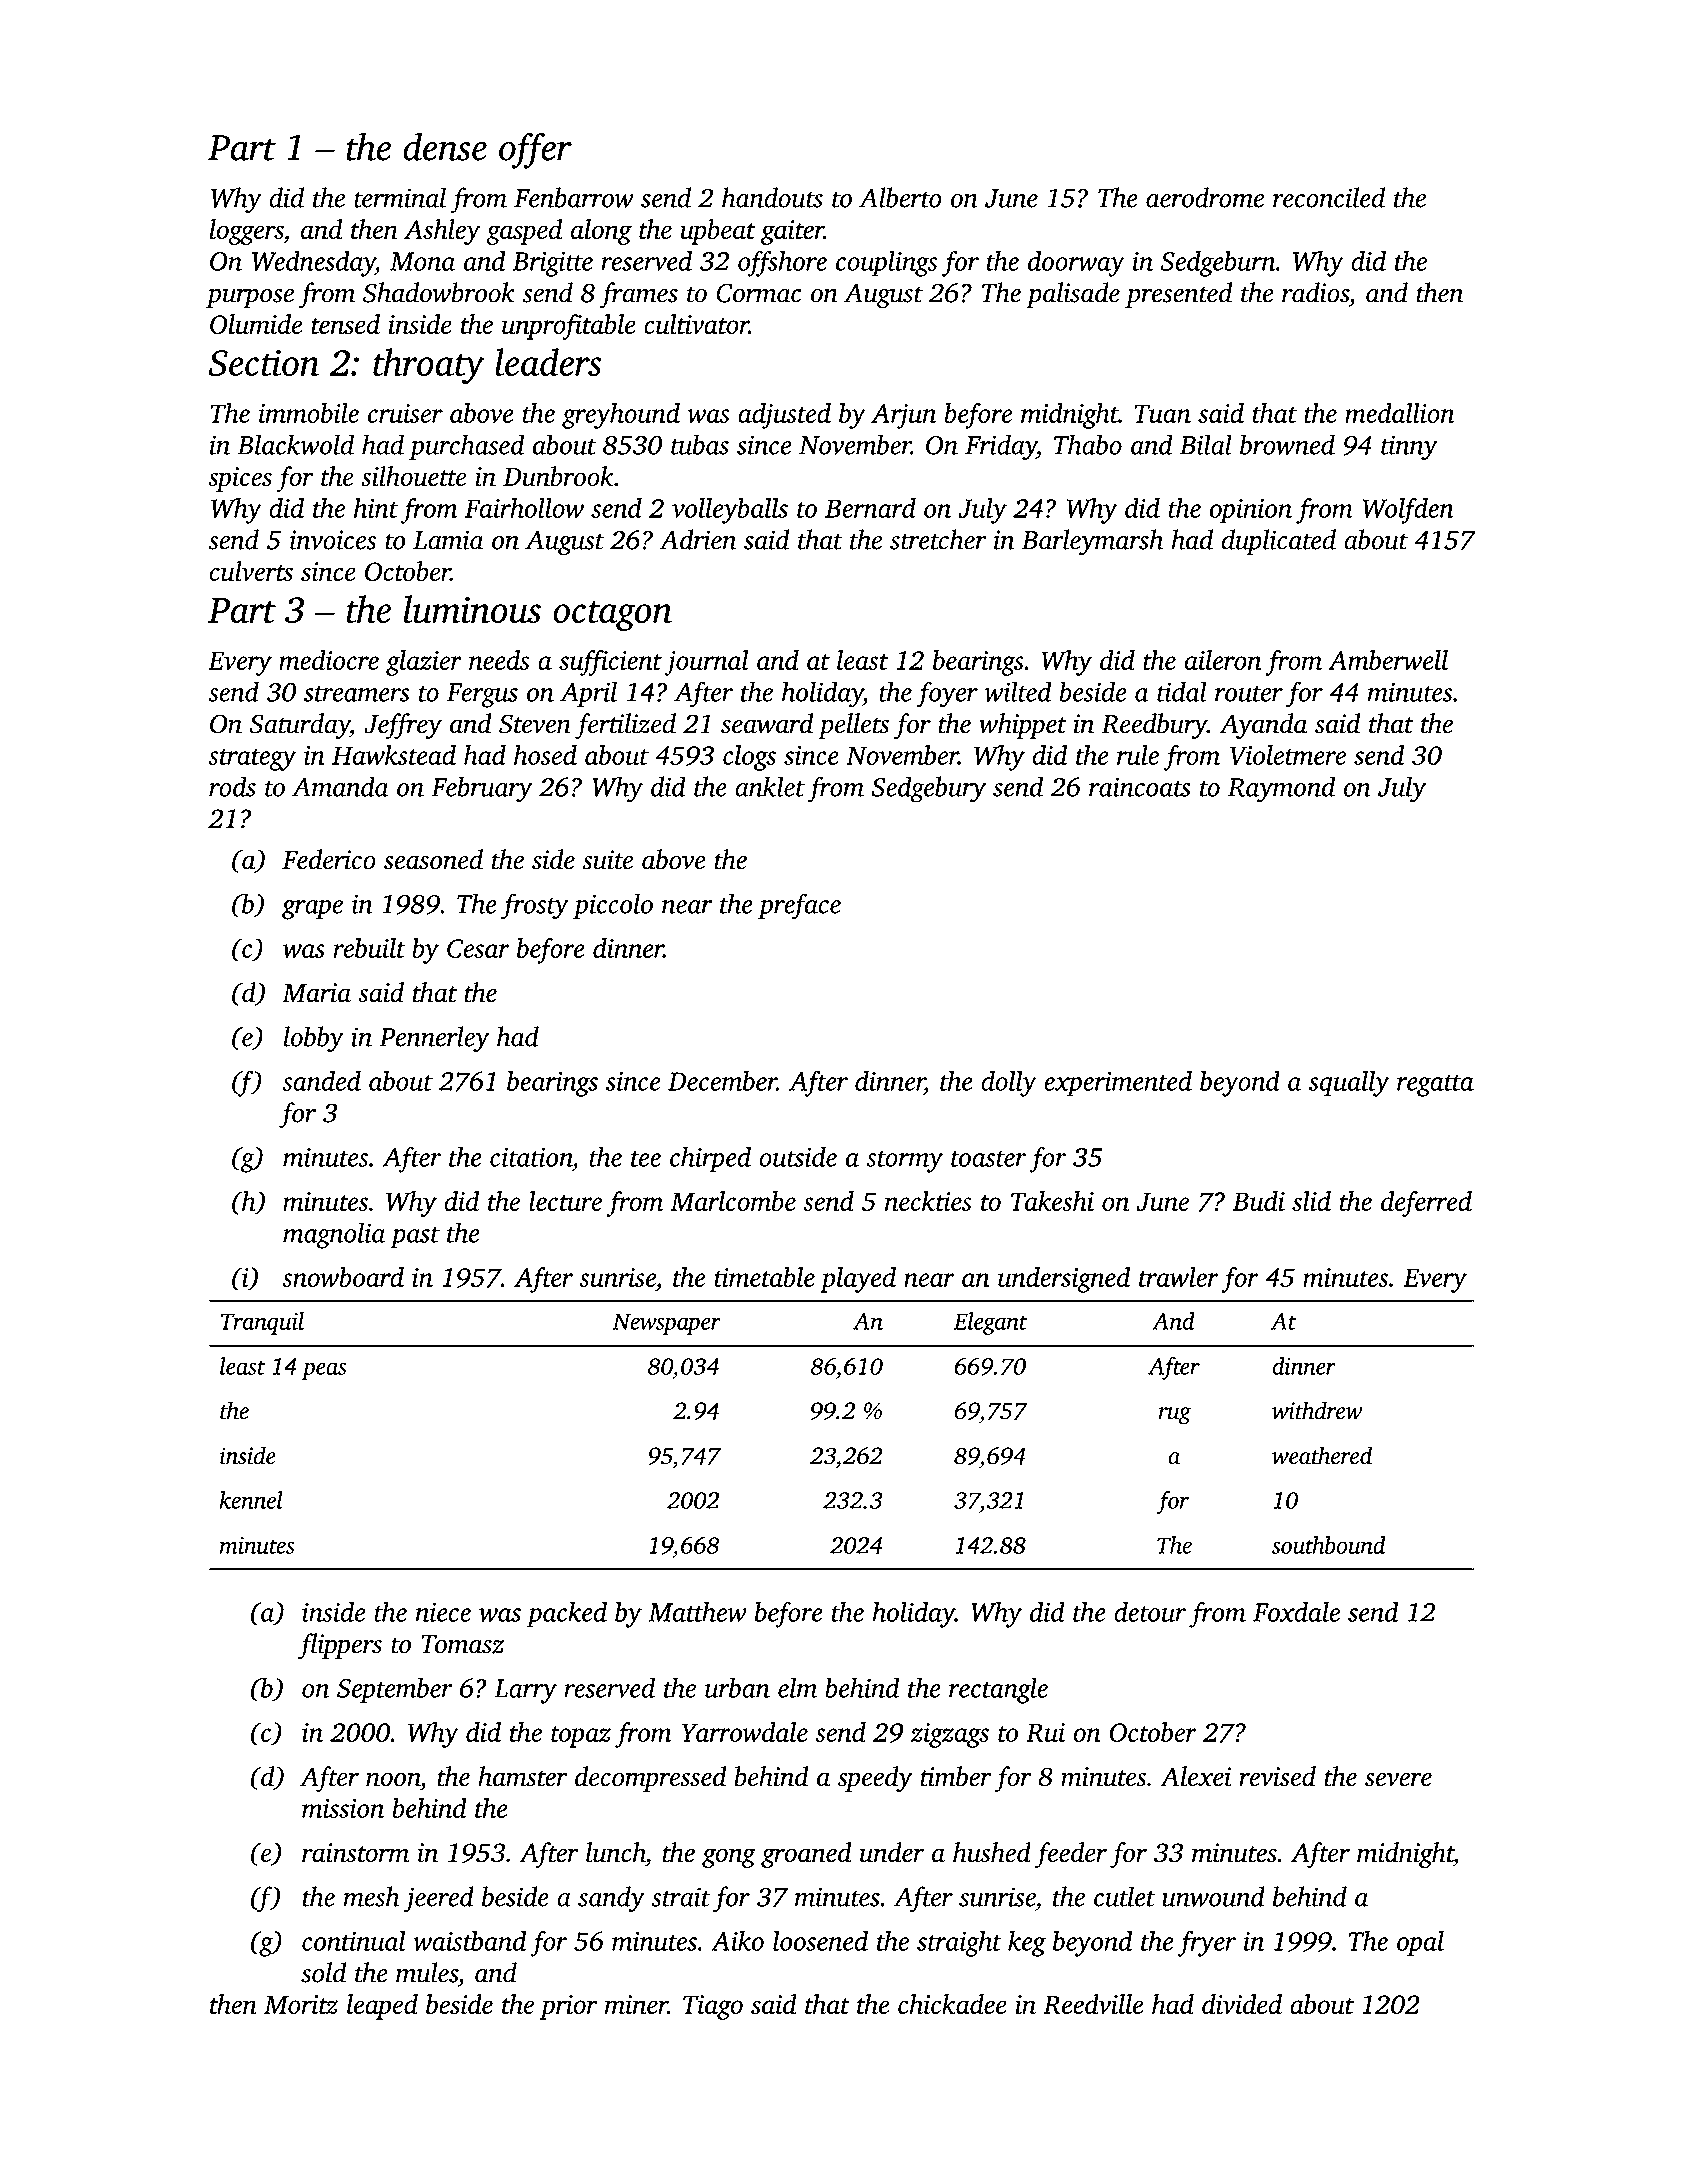  I want to click on December, so click(722, 1080).
